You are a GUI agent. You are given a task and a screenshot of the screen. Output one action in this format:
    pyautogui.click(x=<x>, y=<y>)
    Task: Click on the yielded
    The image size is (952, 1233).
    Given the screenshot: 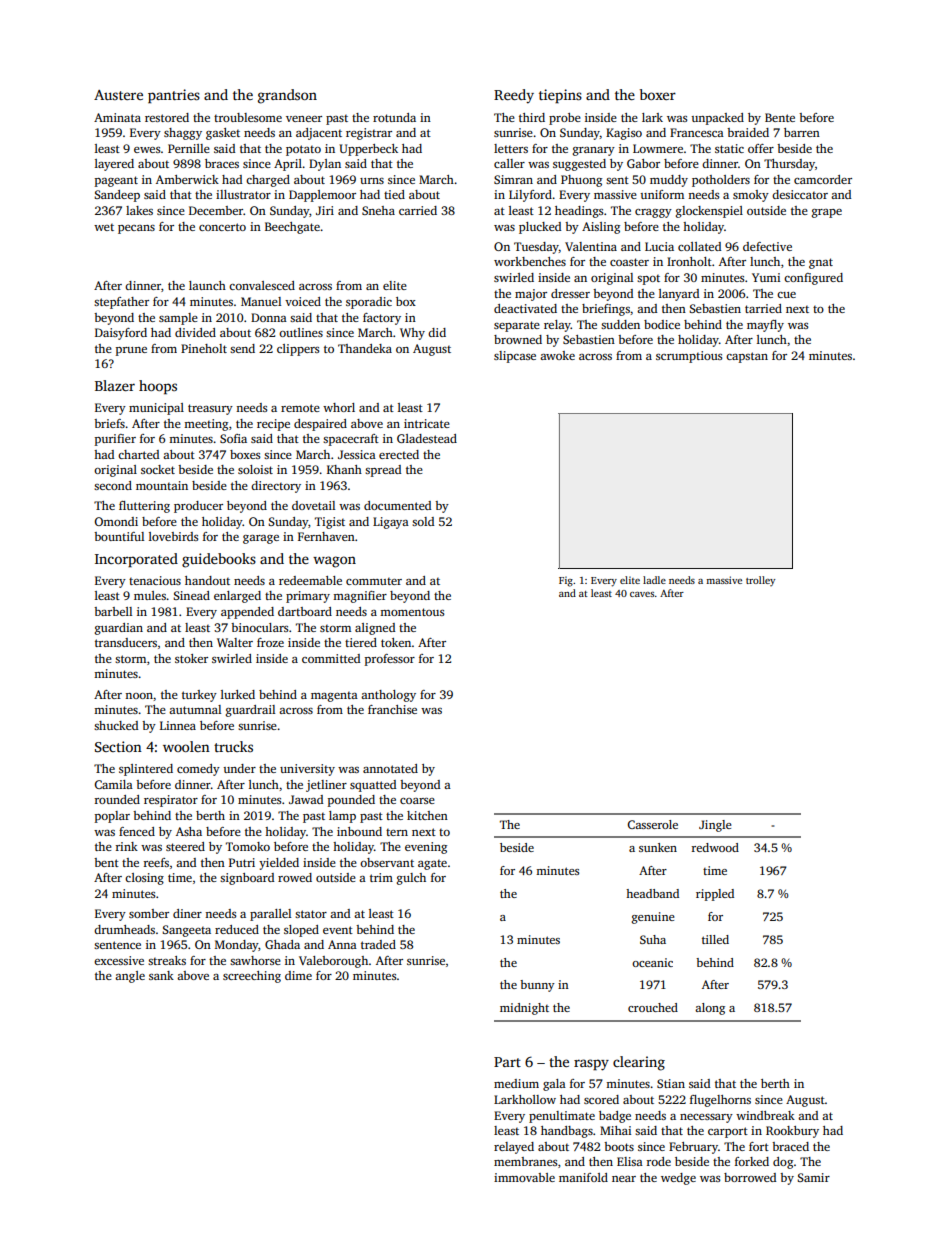 What is the action you would take?
    pyautogui.click(x=279, y=864)
